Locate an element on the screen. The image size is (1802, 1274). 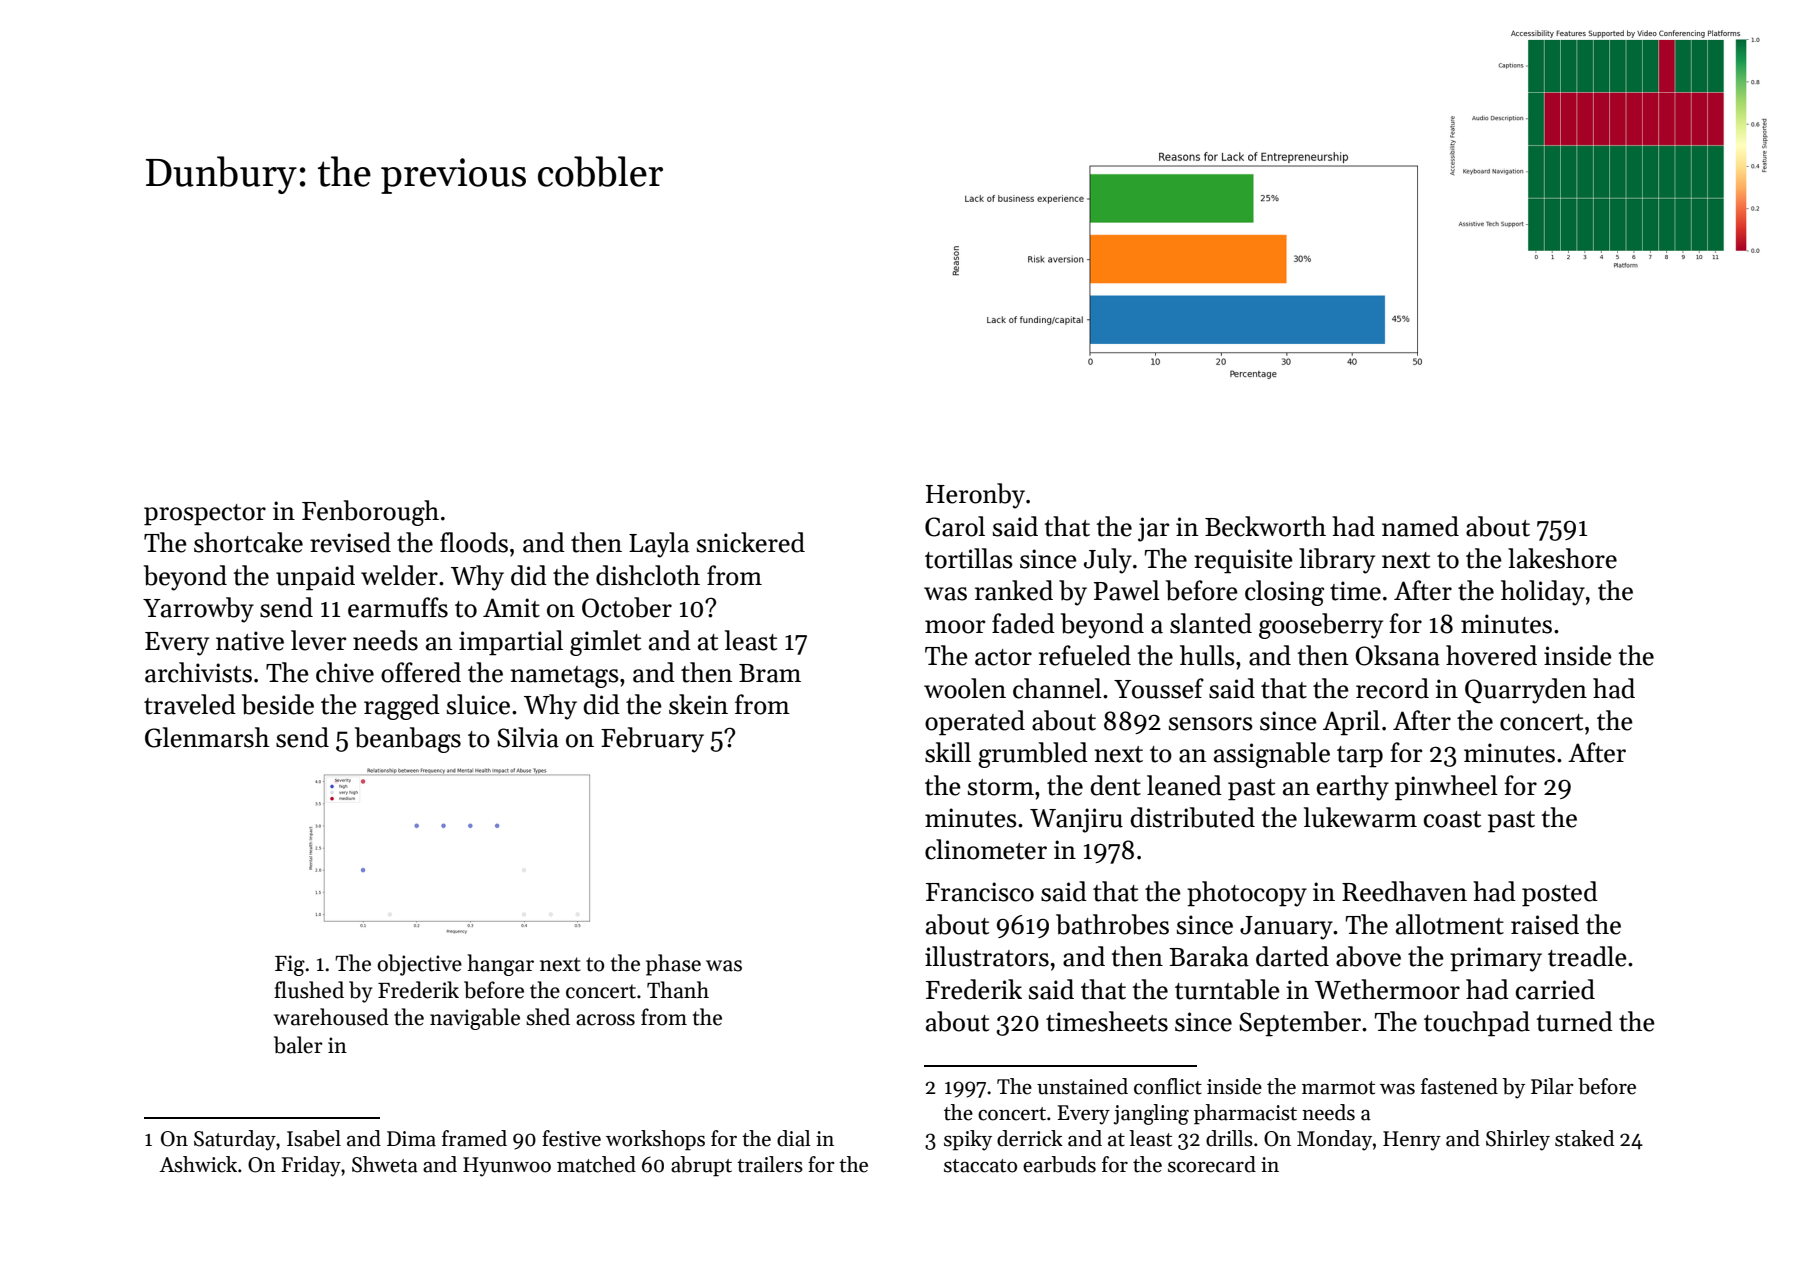
prospector is located at coordinates (205, 515).
